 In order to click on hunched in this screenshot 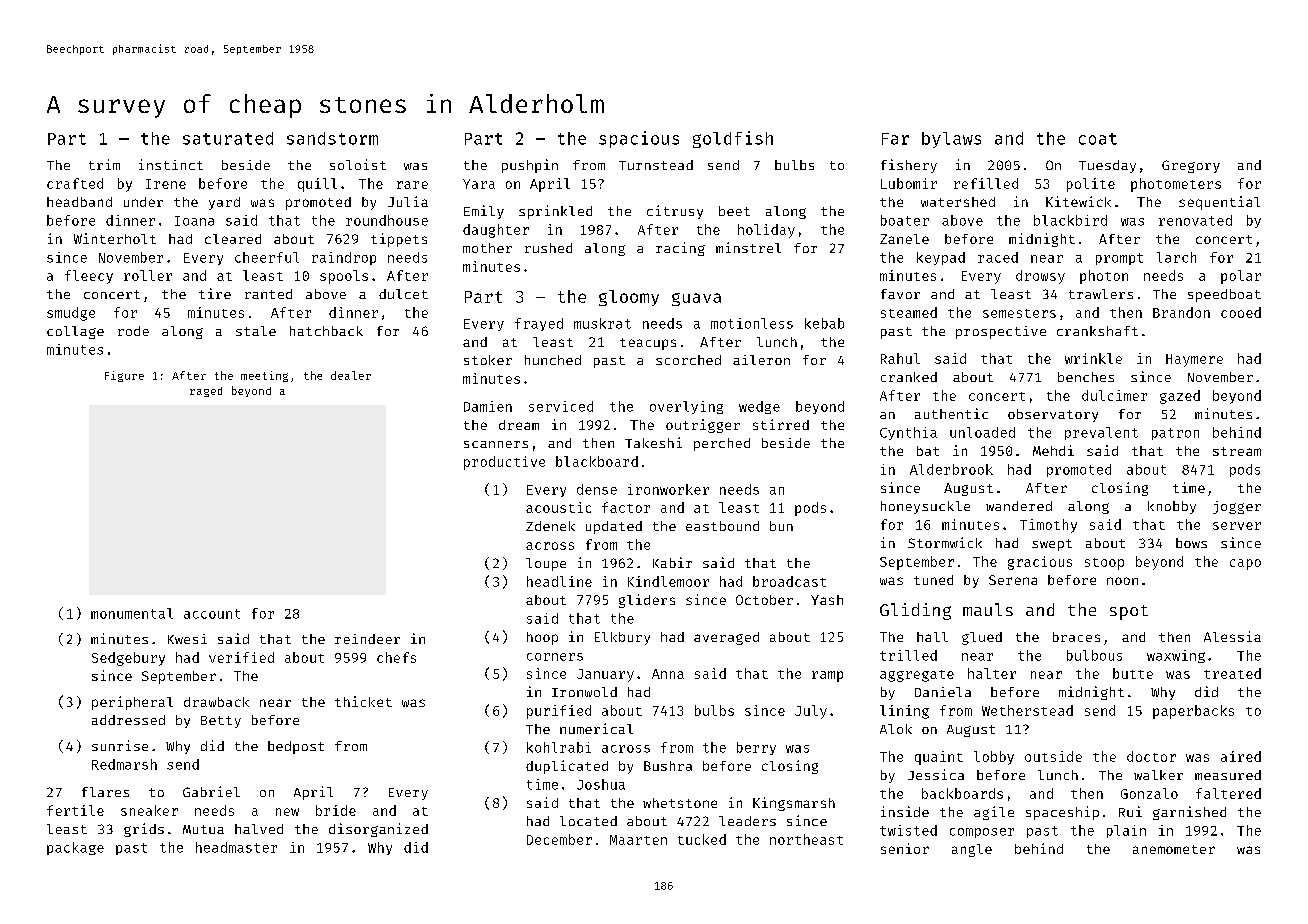, I will do `click(553, 360)`.
